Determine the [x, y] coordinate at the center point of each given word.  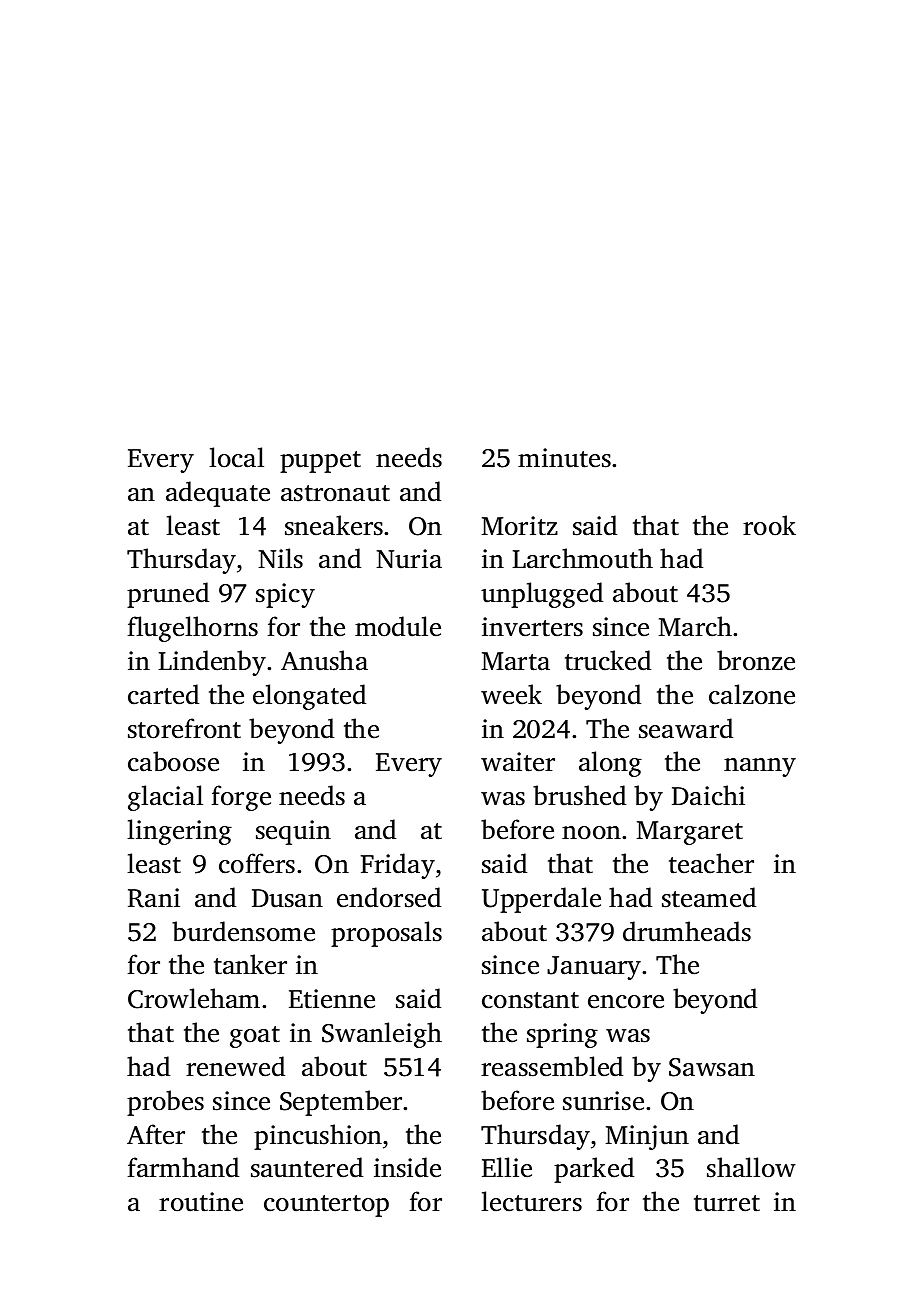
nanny [760, 767]
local [236, 457]
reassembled [552, 1066]
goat [255, 1037]
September [342, 1103]
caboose [173, 761]
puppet [320, 462]
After [156, 1134]
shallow [751, 1167]
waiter [518, 762]
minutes [564, 458]
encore [626, 1002]
